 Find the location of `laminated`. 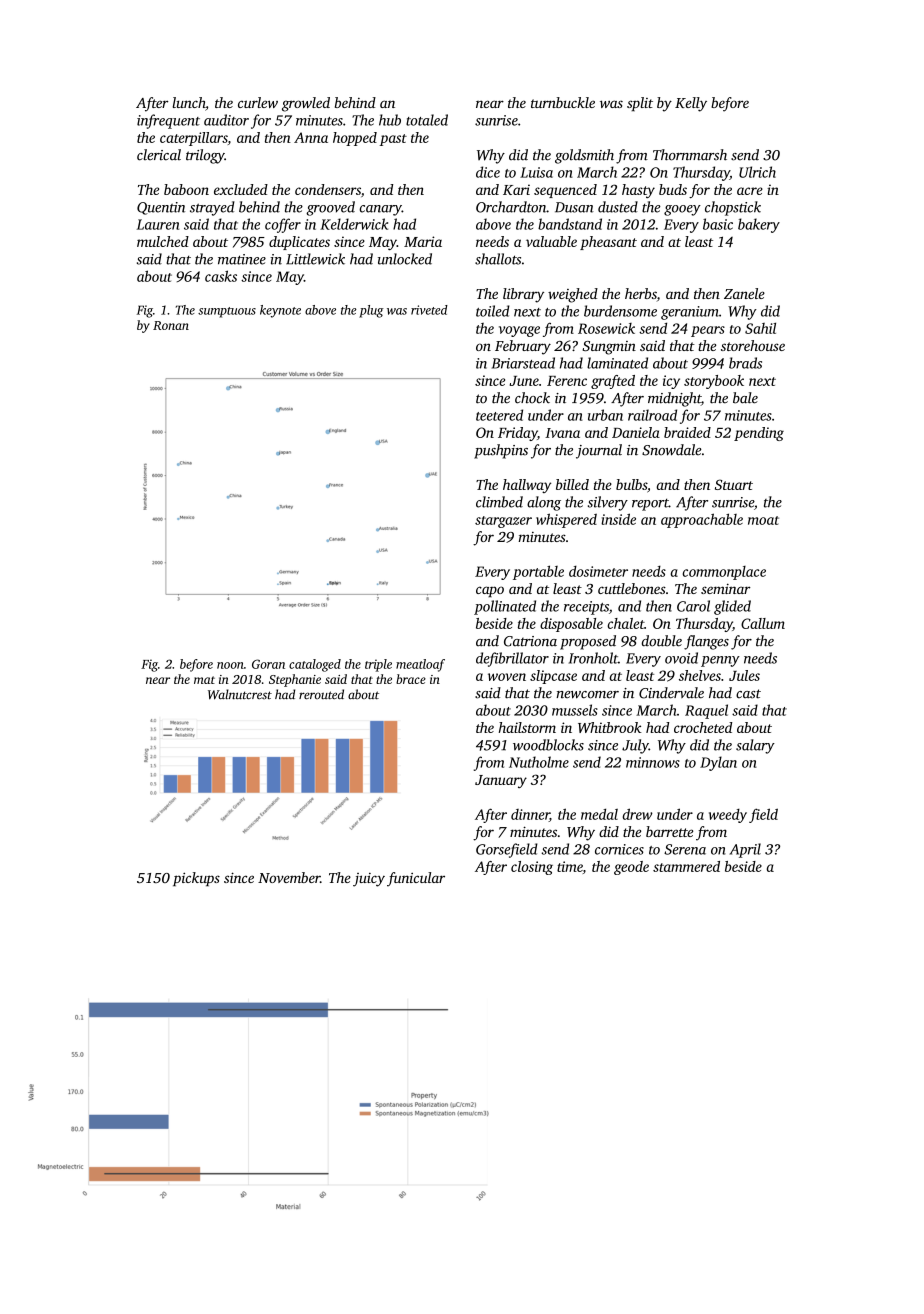

laminated is located at coordinates (617, 363).
